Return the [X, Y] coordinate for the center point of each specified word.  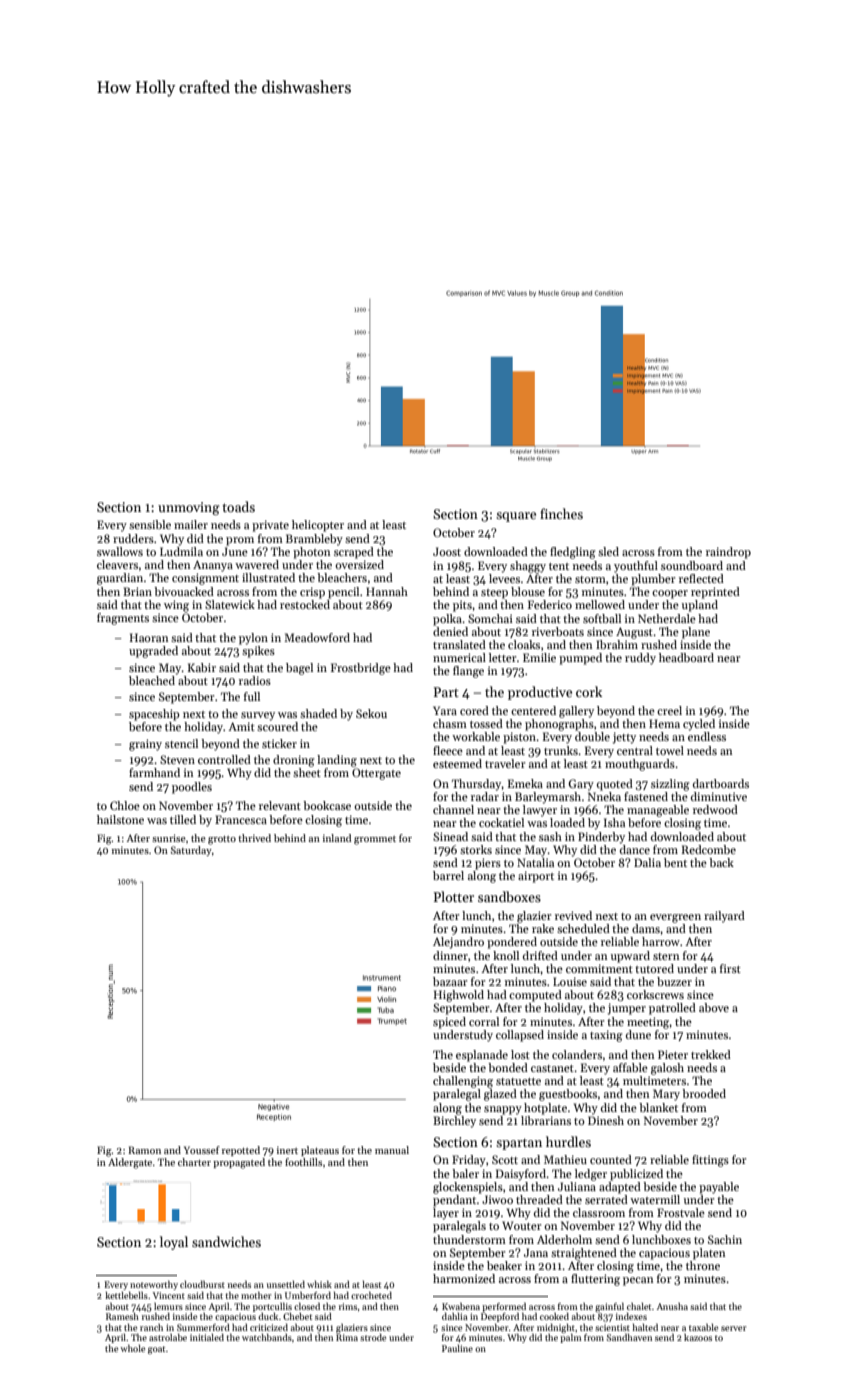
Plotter [454, 896]
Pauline [457, 1348]
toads [238, 506]
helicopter [318, 526]
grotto [222, 840]
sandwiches [226, 1241]
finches [561, 513]
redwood [715, 809]
